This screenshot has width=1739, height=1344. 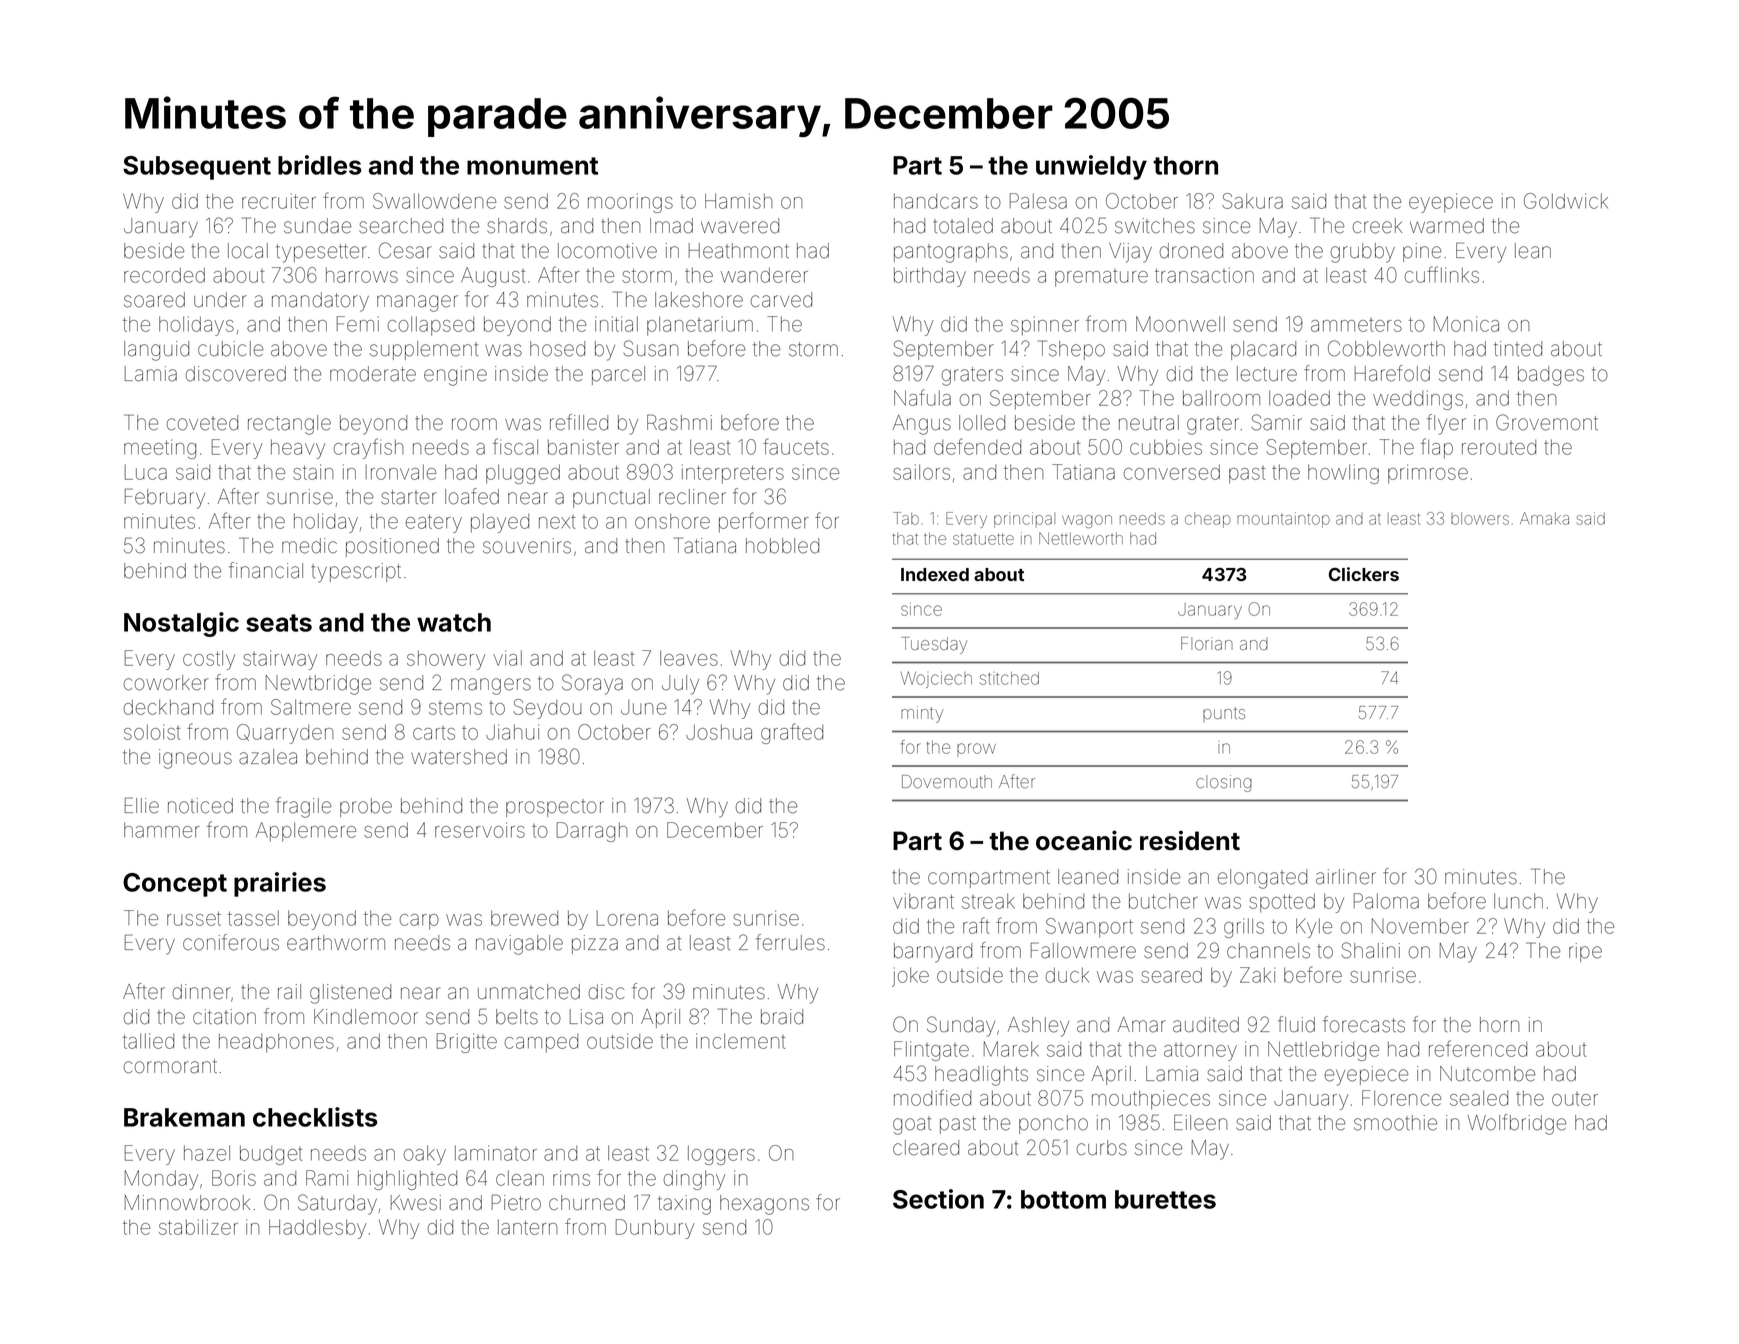 I want to click on seats, so click(x=279, y=623).
